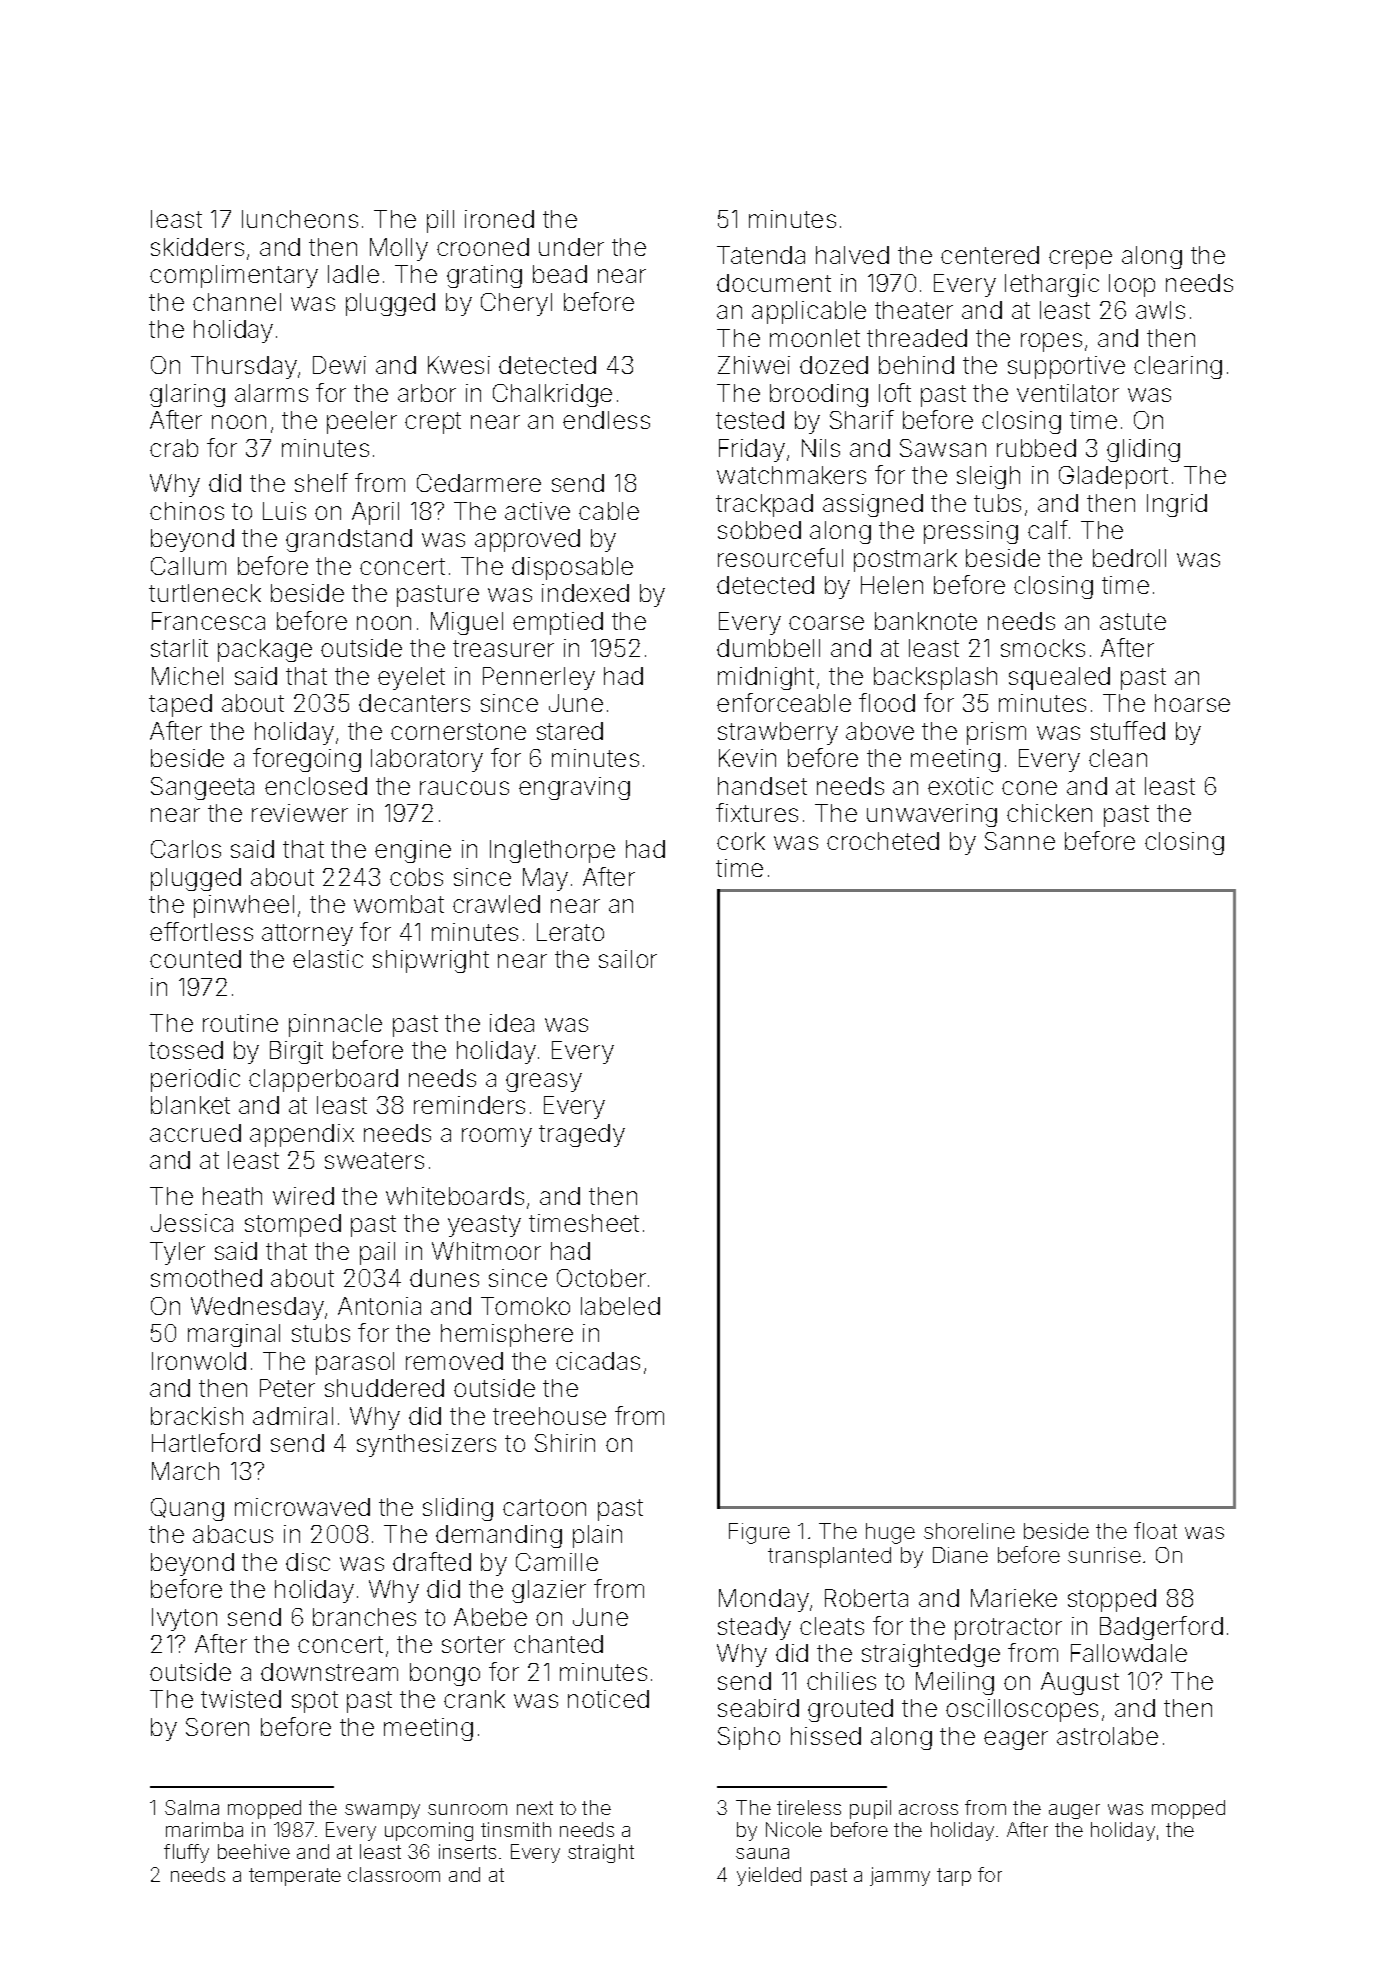  What do you see at coordinates (241, 1699) in the page?
I see `twisted` at bounding box center [241, 1699].
